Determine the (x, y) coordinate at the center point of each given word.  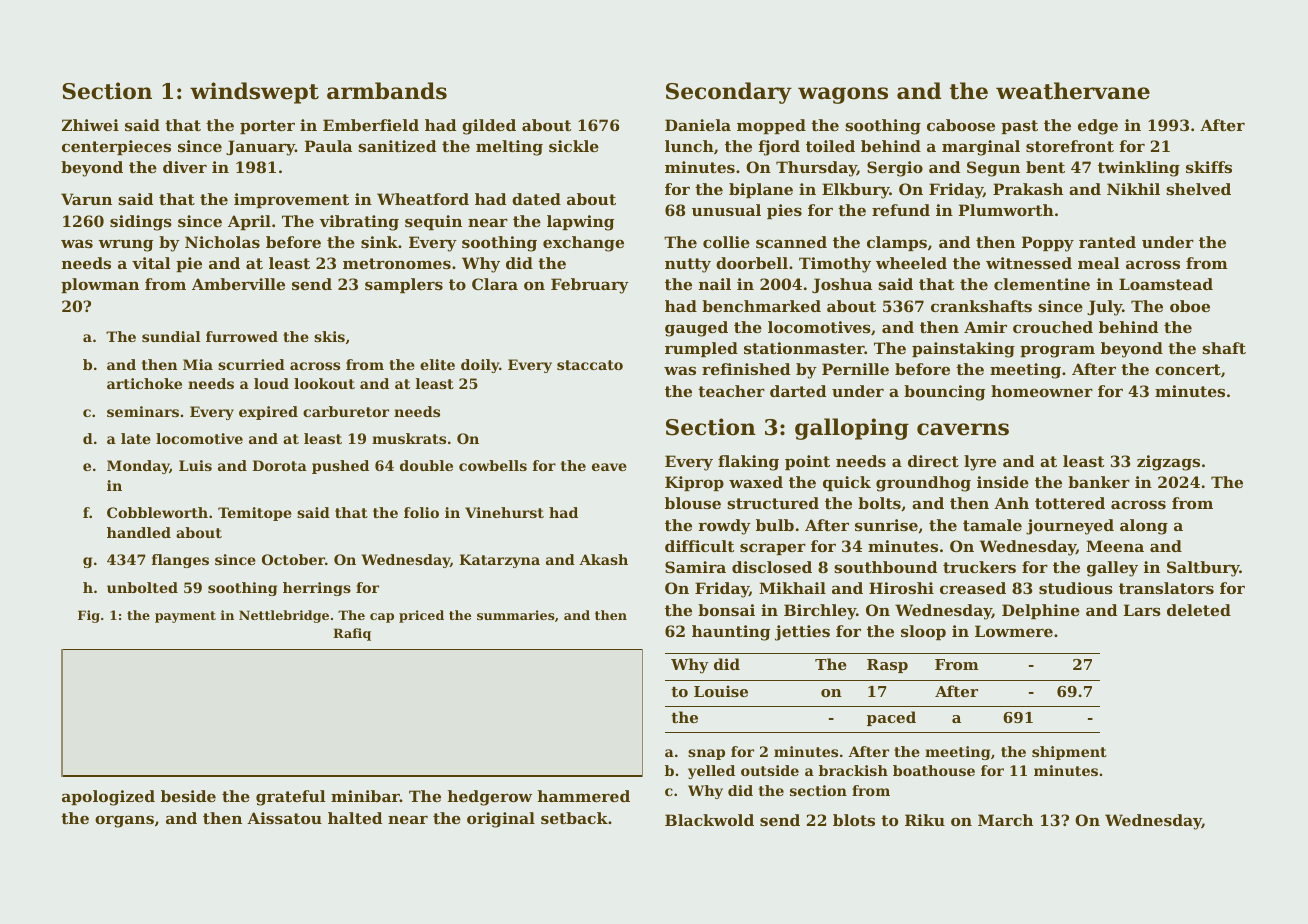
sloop (923, 632)
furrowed (242, 336)
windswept (254, 93)
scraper (773, 549)
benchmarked (761, 306)
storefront (1070, 146)
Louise (721, 691)
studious (1076, 588)
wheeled (911, 263)
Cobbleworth (157, 512)
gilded (489, 127)
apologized (108, 798)
